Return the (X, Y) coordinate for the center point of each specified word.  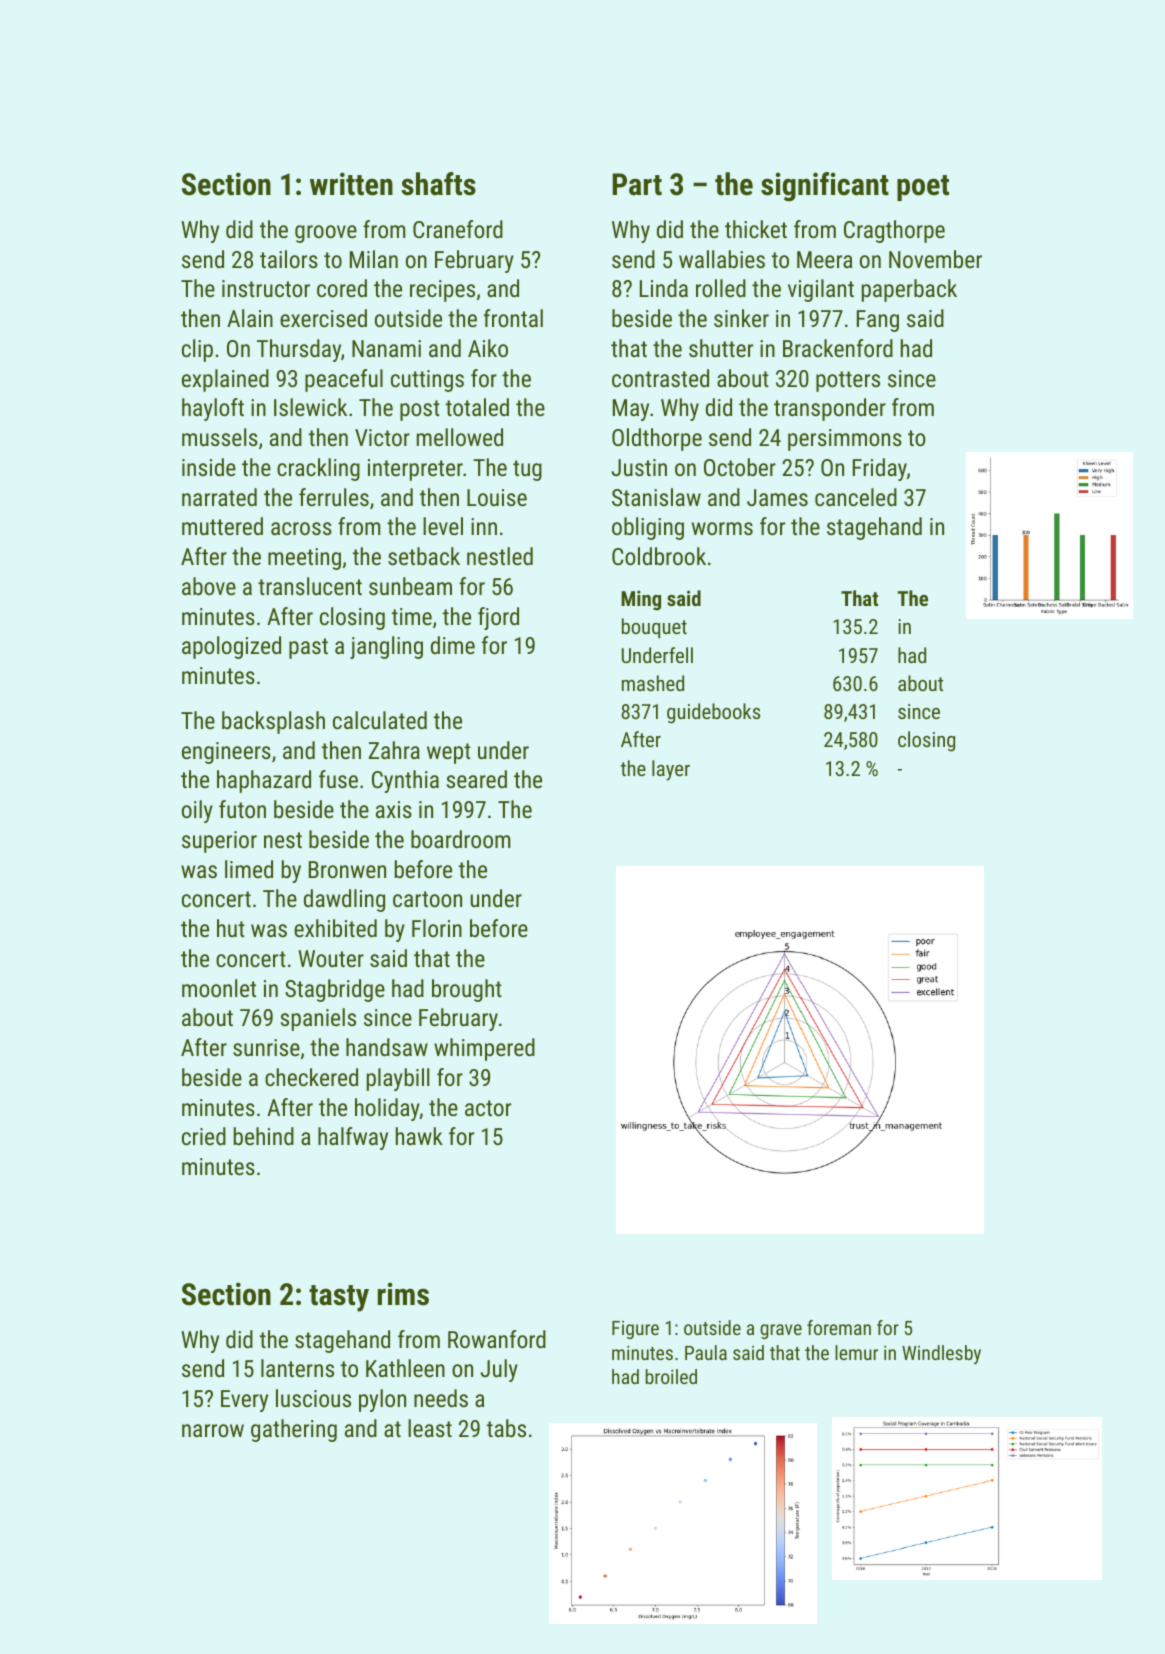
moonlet (219, 988)
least (430, 1428)
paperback (909, 290)
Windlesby (941, 1354)
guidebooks (713, 713)
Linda (664, 288)
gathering (294, 1430)
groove (326, 234)
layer (671, 770)
